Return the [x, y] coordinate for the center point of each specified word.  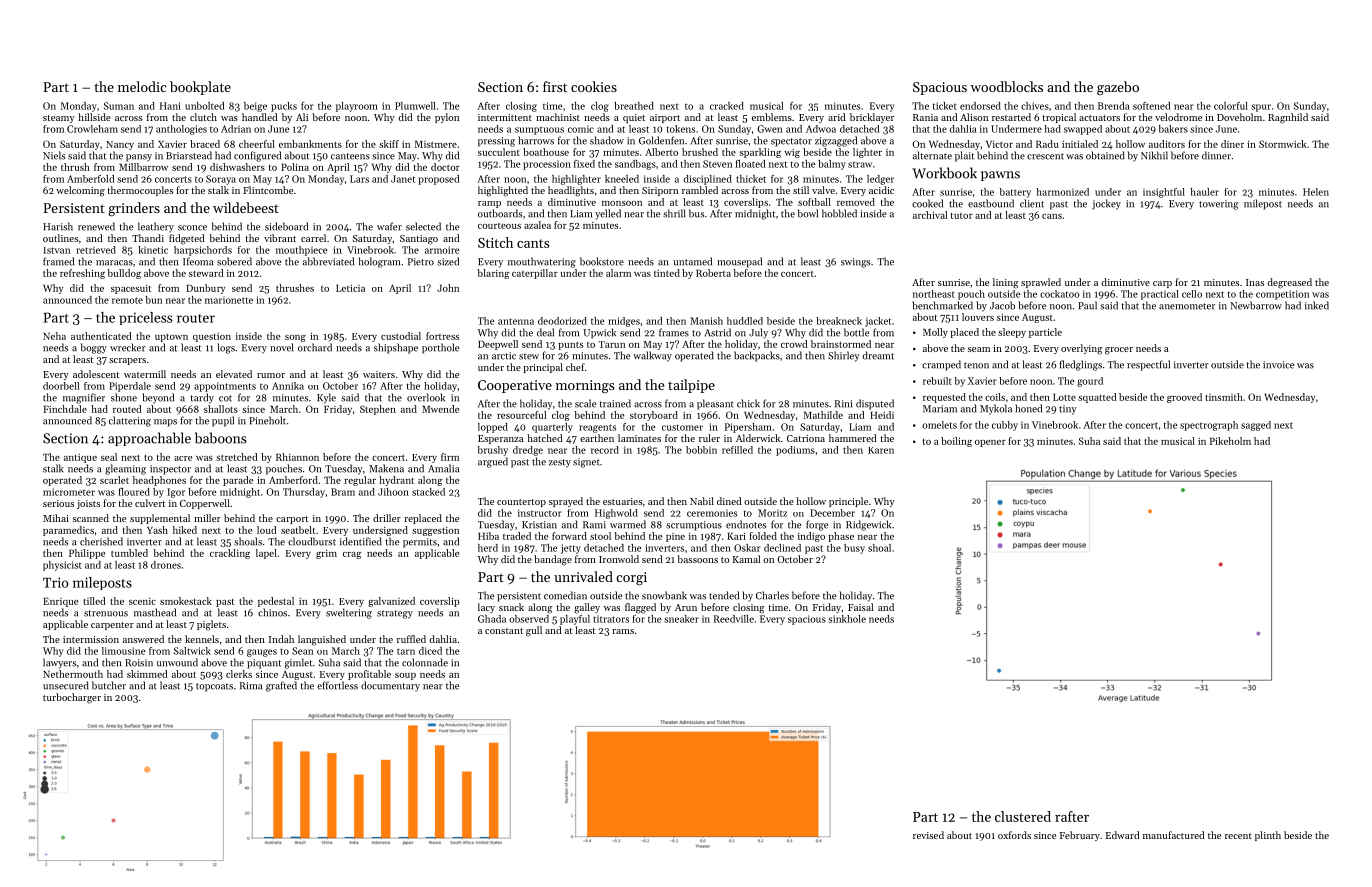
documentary [390, 686]
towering [1218, 205]
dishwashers [237, 167]
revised [928, 835]
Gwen [769, 129]
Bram [343, 492]
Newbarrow [1256, 305]
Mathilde [823, 415]
